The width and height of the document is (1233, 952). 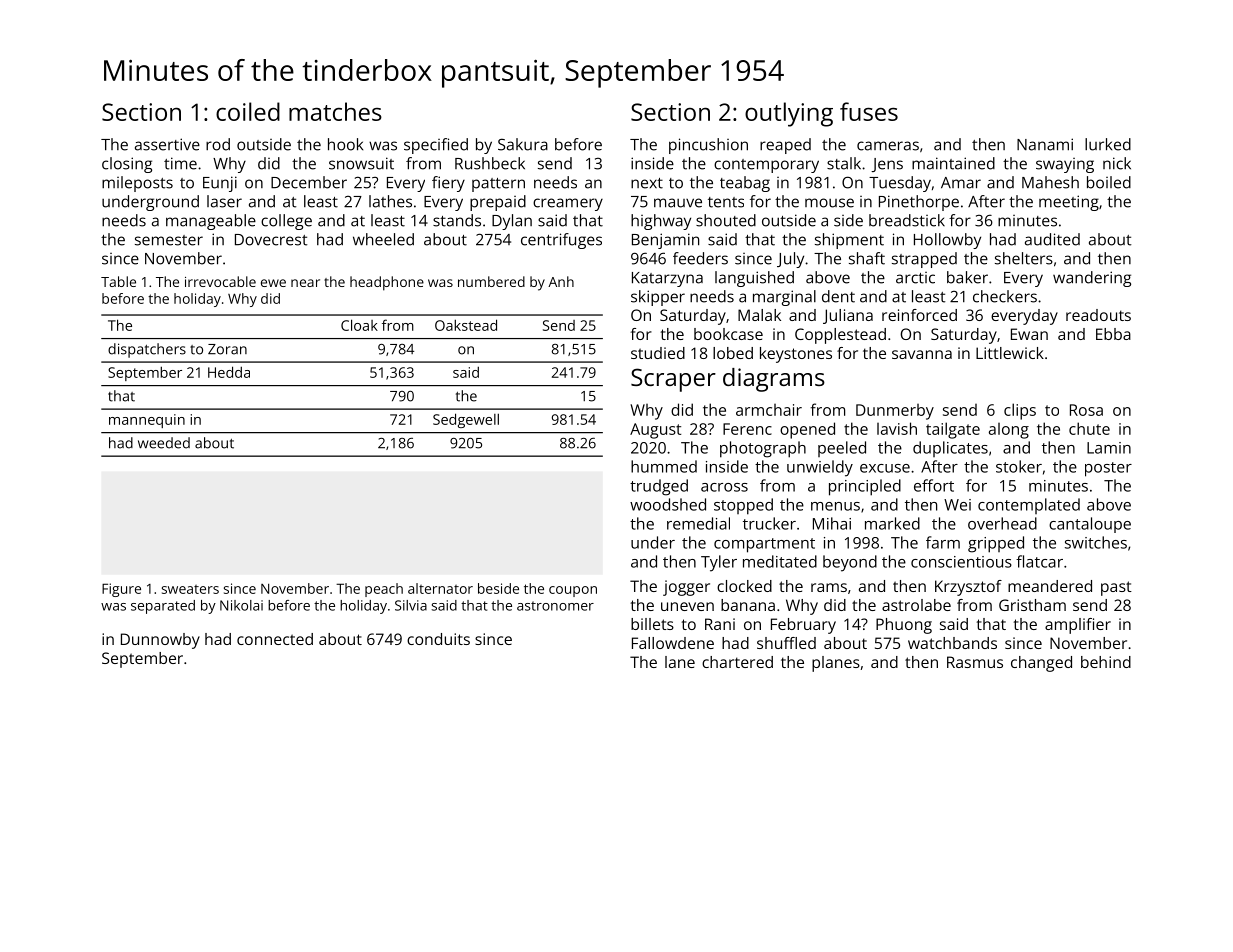 What do you see at coordinates (411, 605) in the document?
I see `Silvia` at bounding box center [411, 605].
